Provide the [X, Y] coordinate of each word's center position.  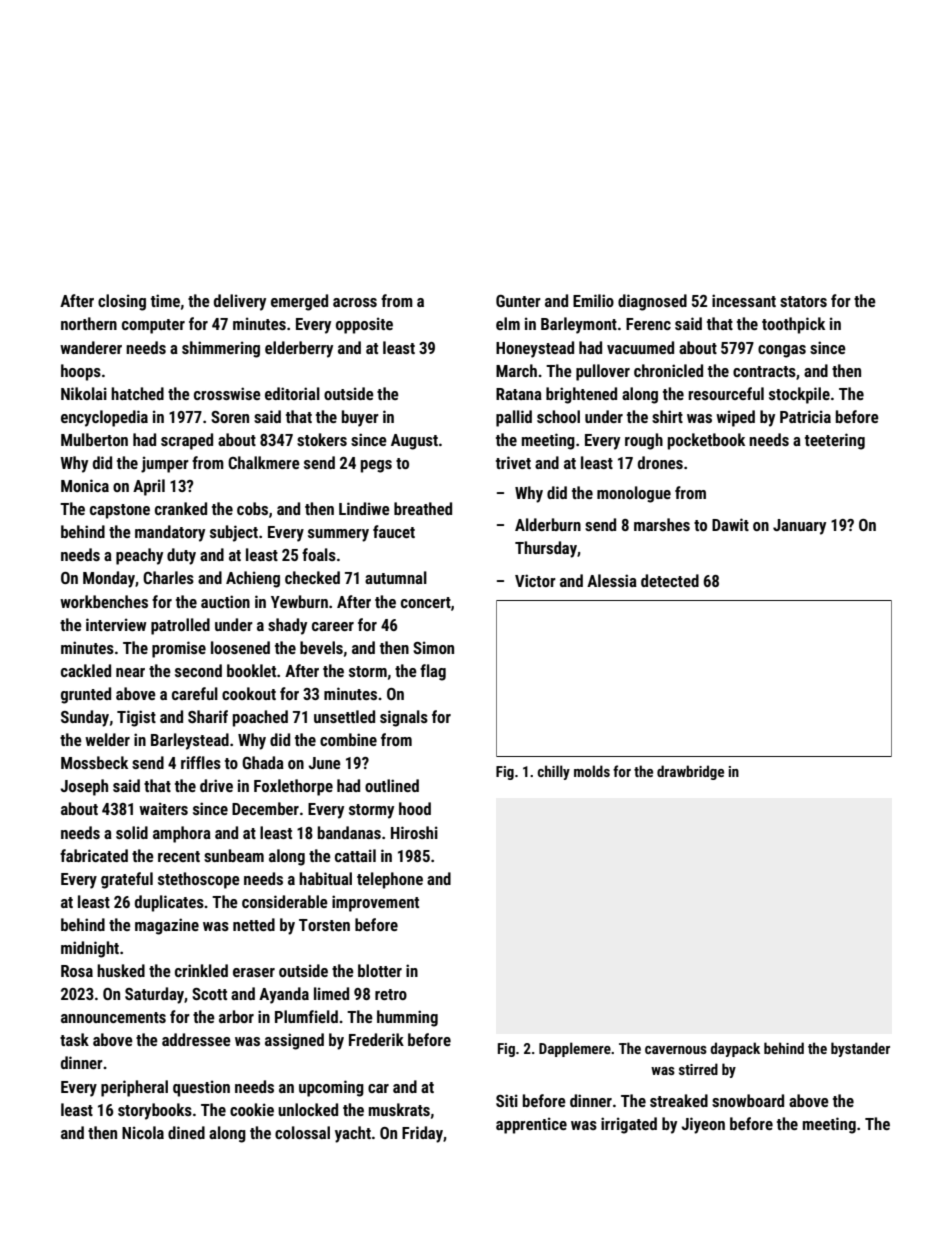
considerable [285, 901]
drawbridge [690, 772]
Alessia [612, 580]
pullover [603, 372]
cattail [355, 855]
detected [670, 580]
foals [319, 554]
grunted [86, 695]
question [201, 1088]
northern [89, 323]
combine [348, 739]
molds [592, 771]
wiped [735, 418]
